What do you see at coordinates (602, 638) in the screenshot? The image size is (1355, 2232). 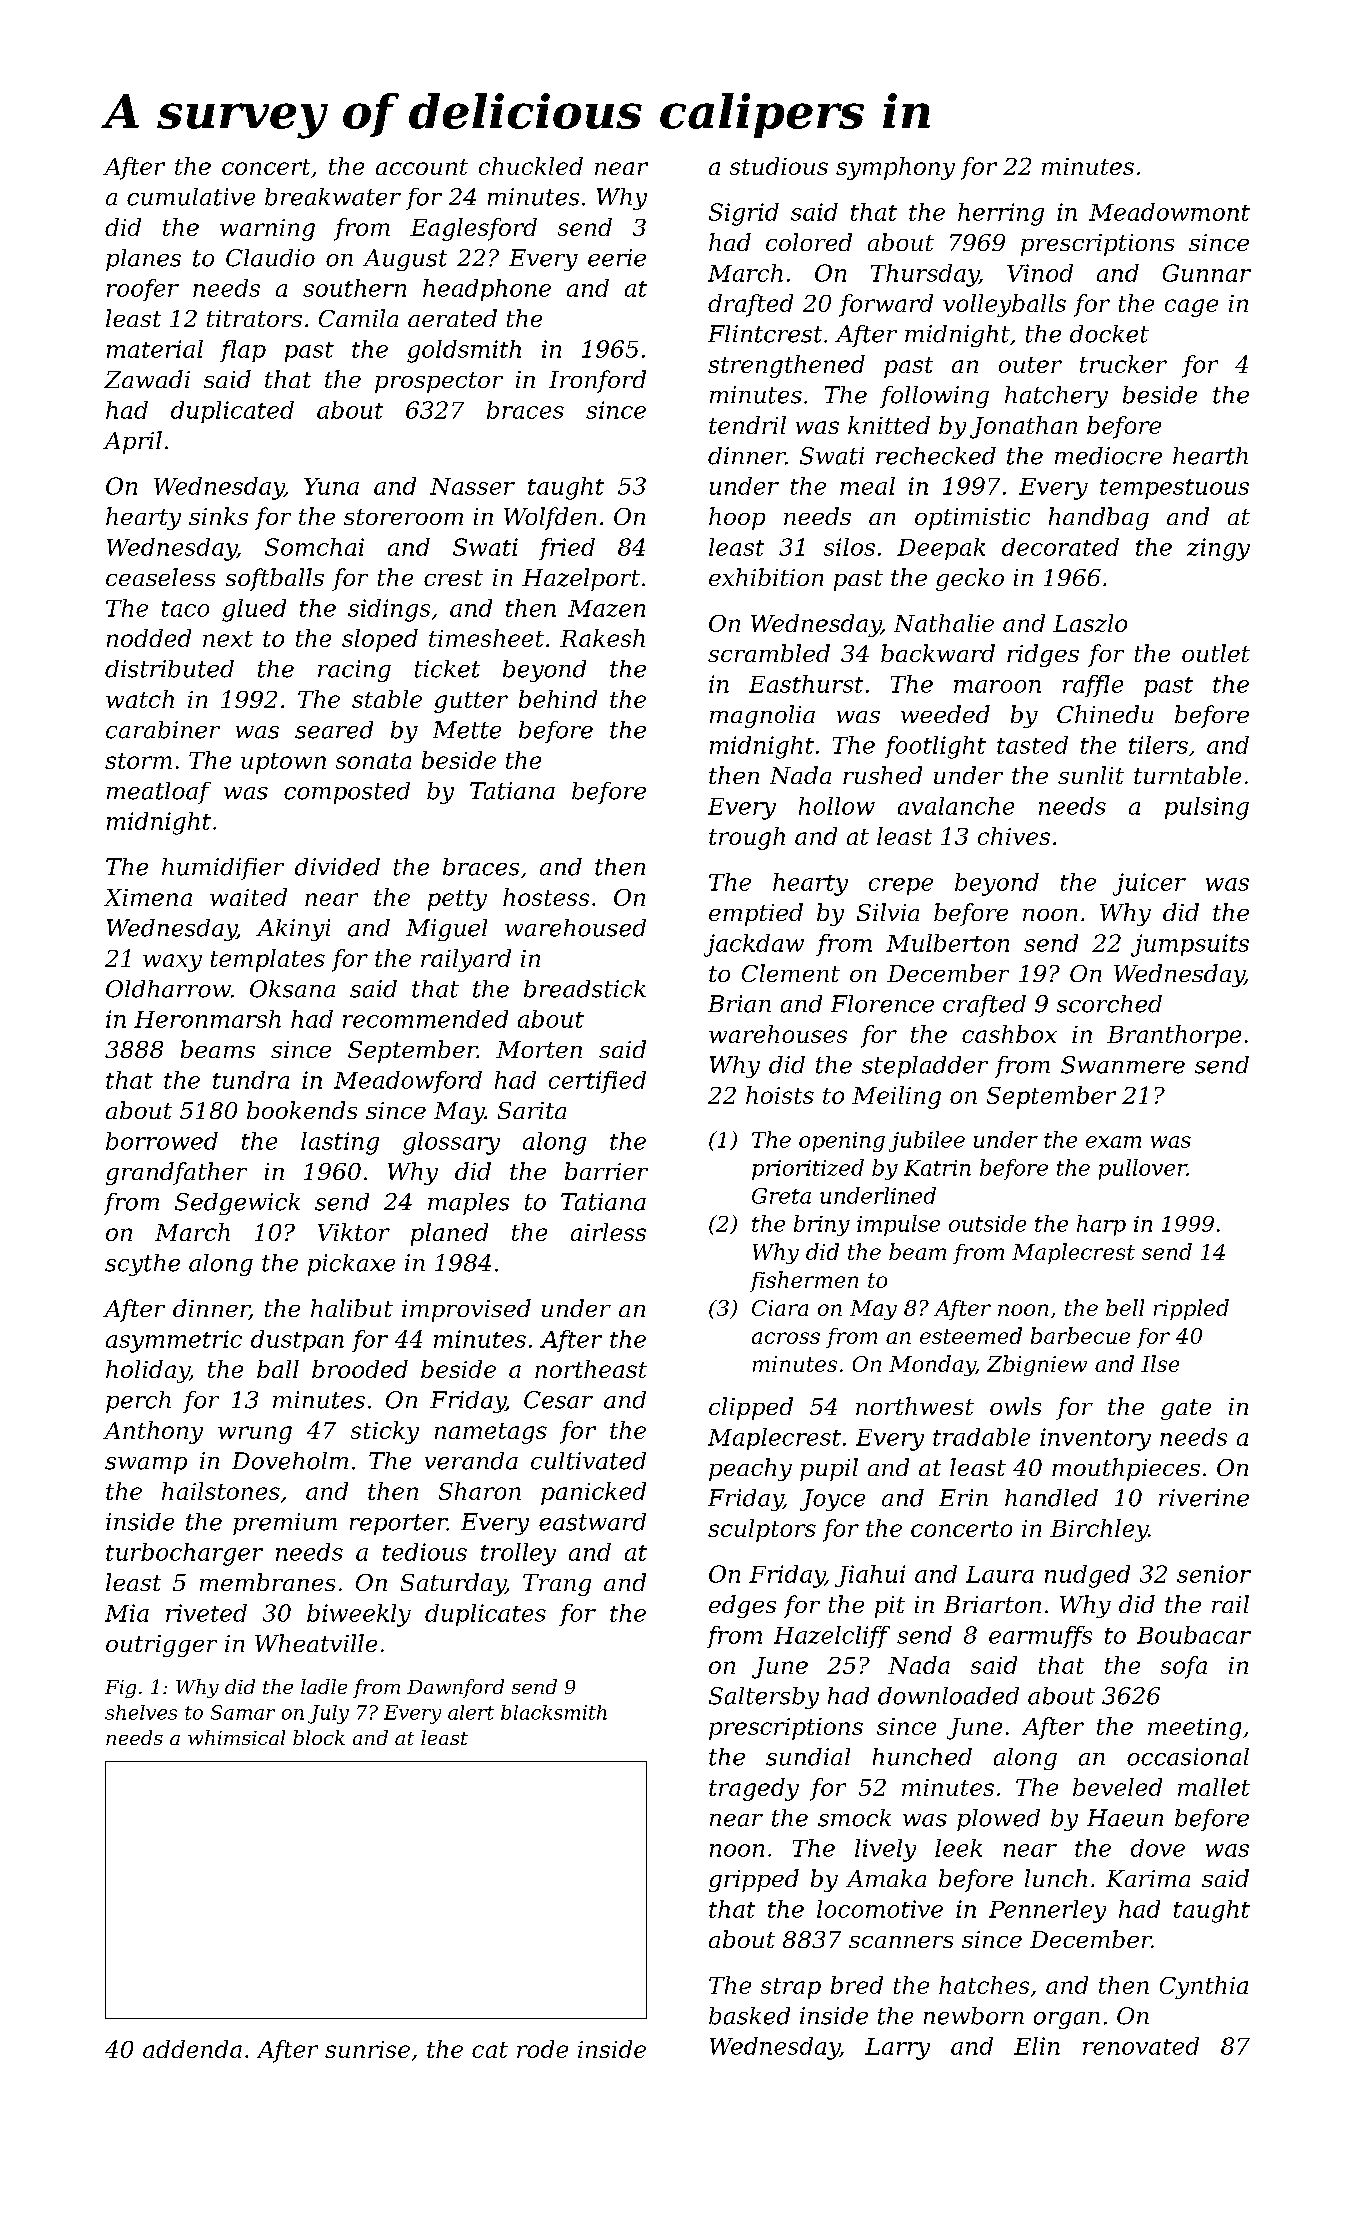 I see `Rakesh` at bounding box center [602, 638].
